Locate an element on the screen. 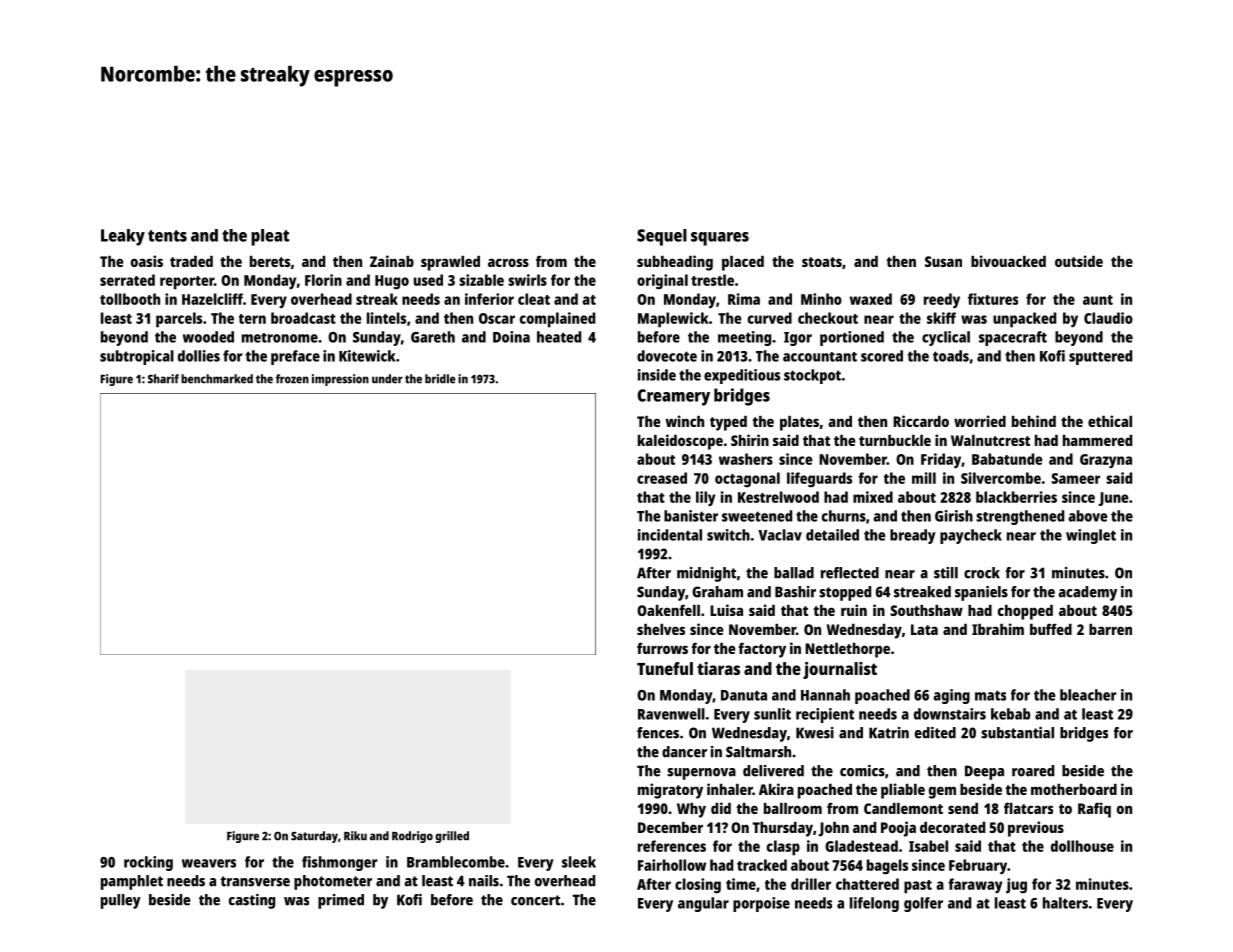  pleat is located at coordinates (270, 237).
